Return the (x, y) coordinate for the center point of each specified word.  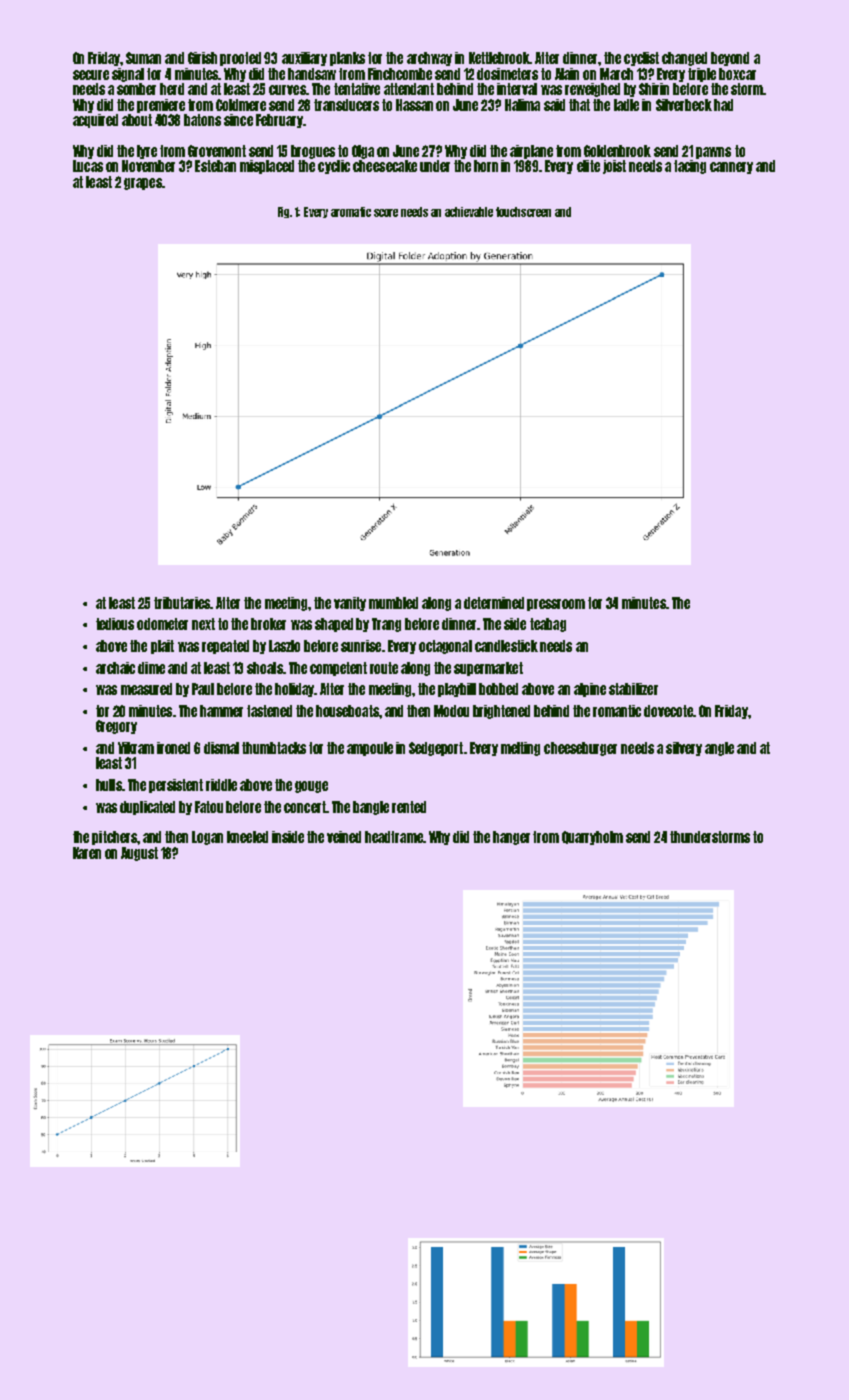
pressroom (556, 605)
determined (494, 603)
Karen (87, 853)
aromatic (351, 212)
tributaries (182, 603)
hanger (511, 838)
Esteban (215, 166)
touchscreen (523, 212)
